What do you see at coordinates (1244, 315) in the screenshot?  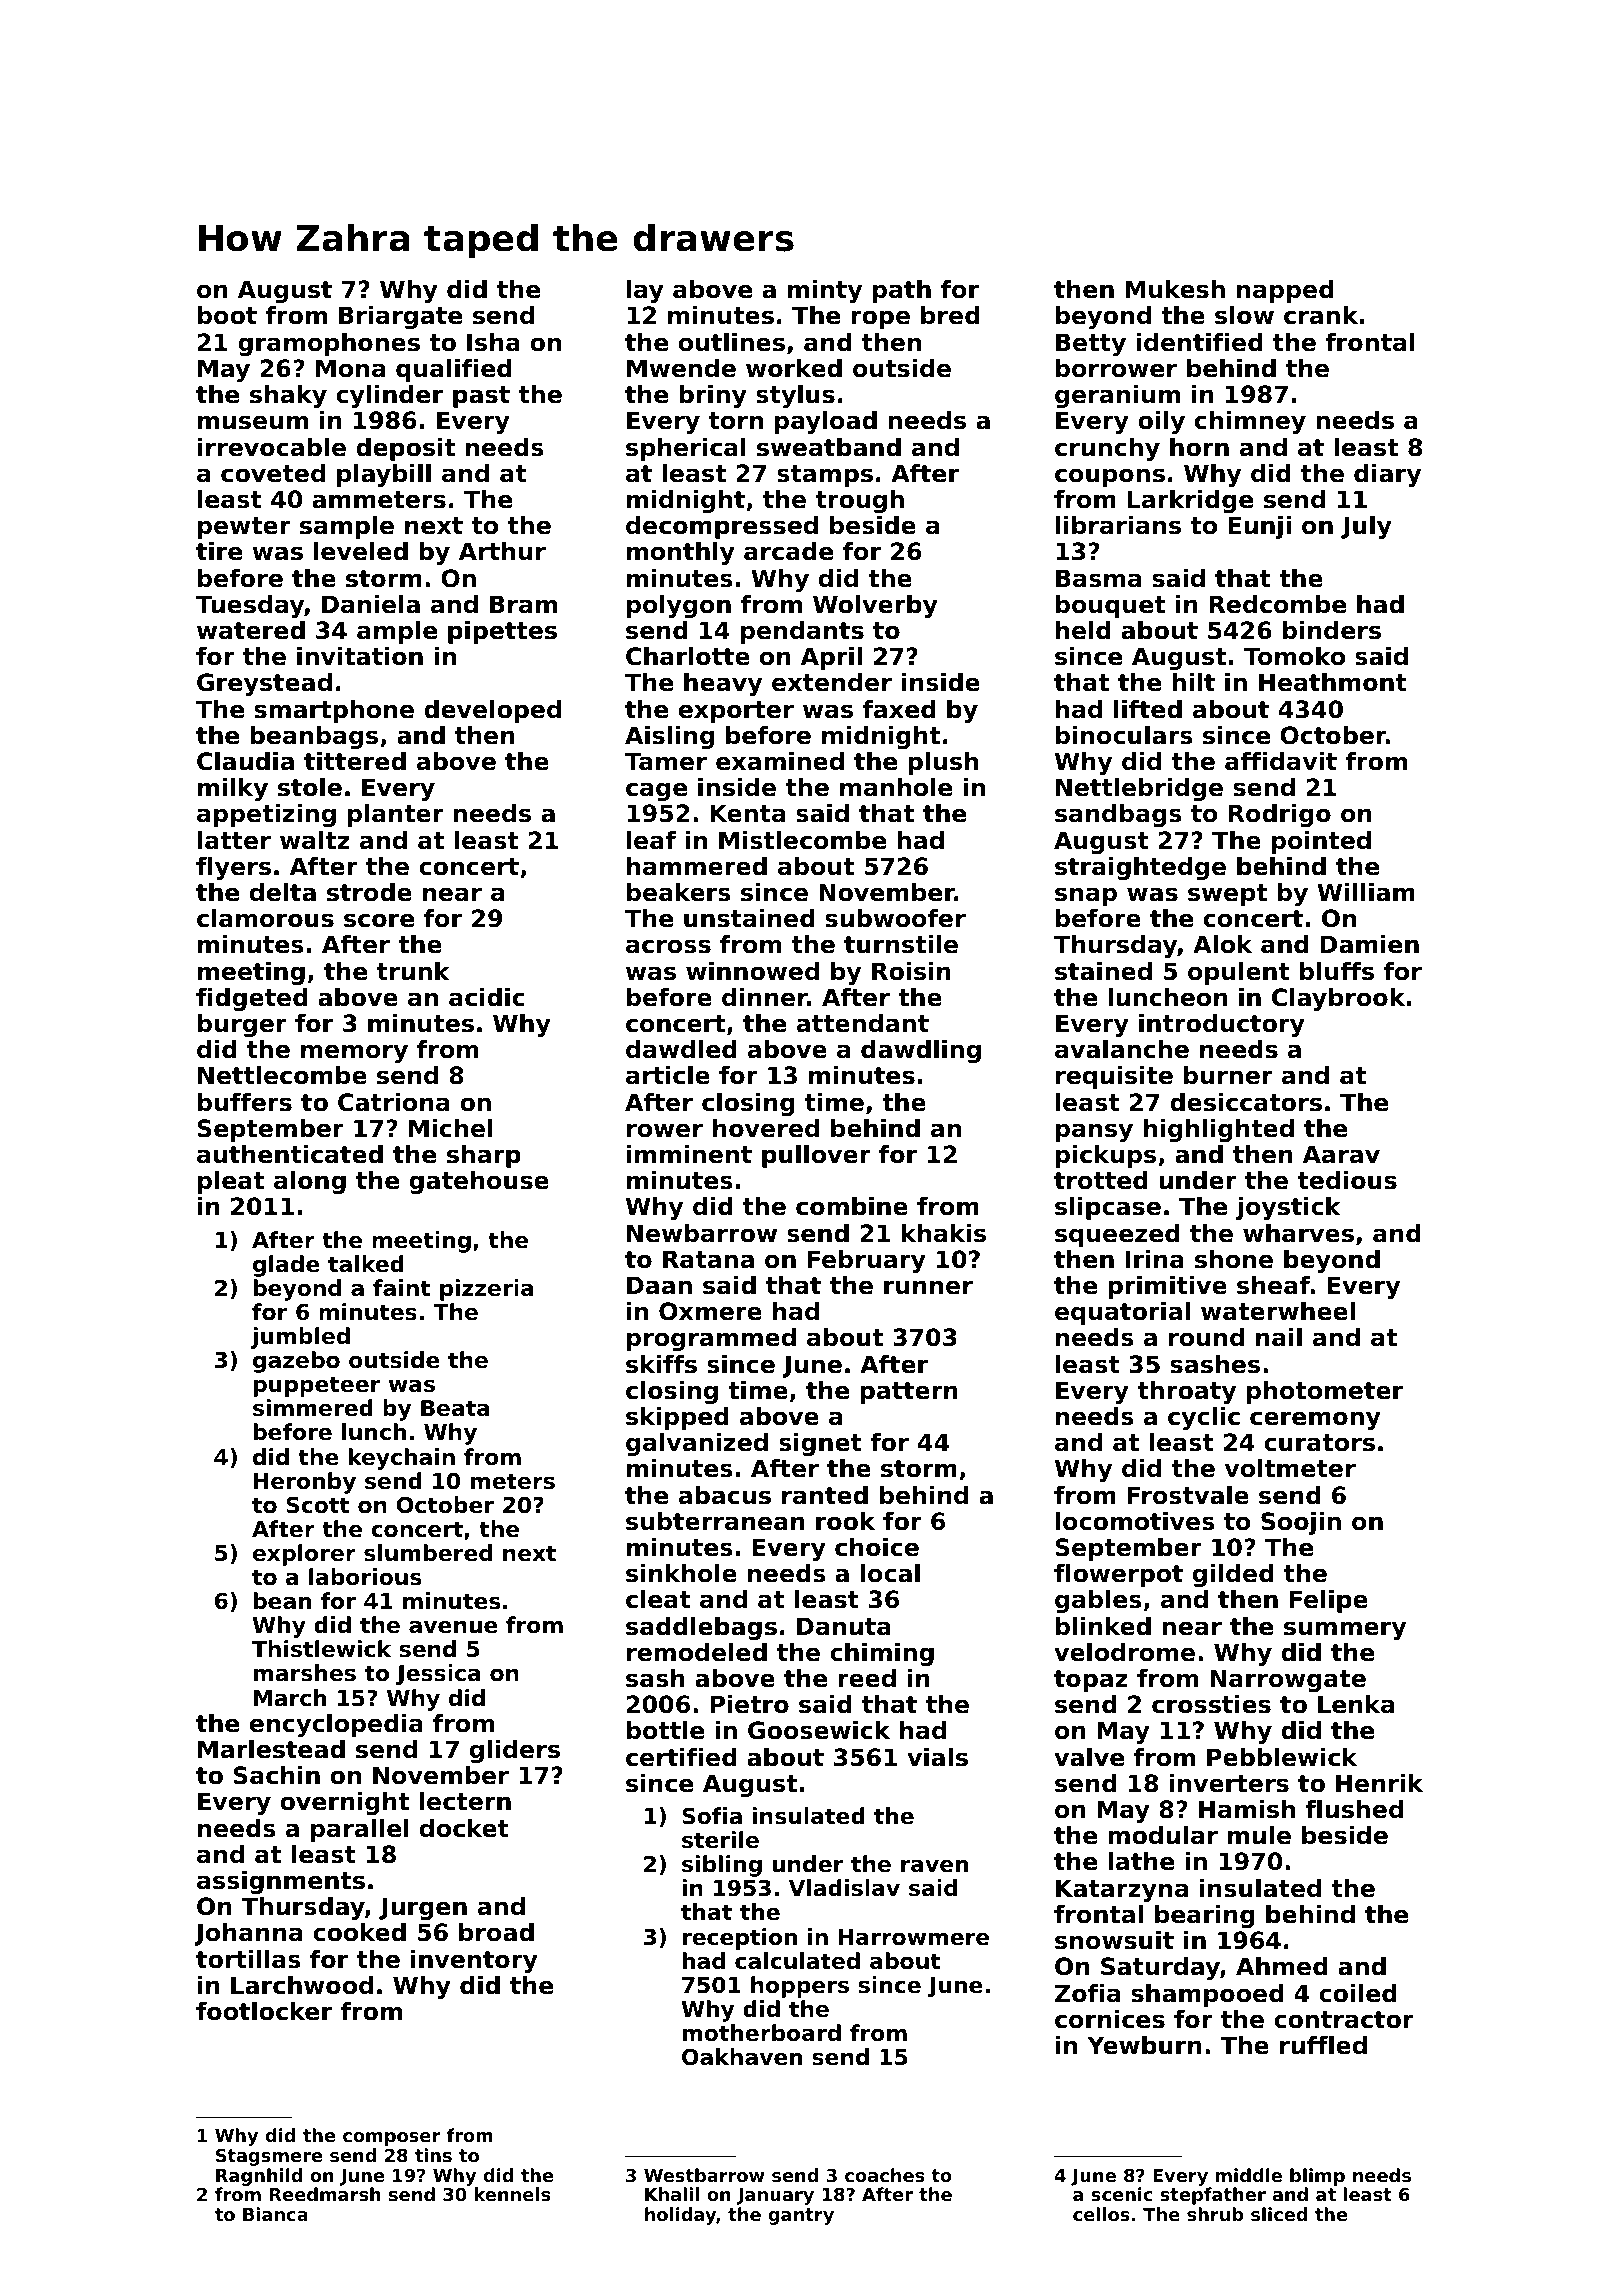 I see `slow` at bounding box center [1244, 315].
